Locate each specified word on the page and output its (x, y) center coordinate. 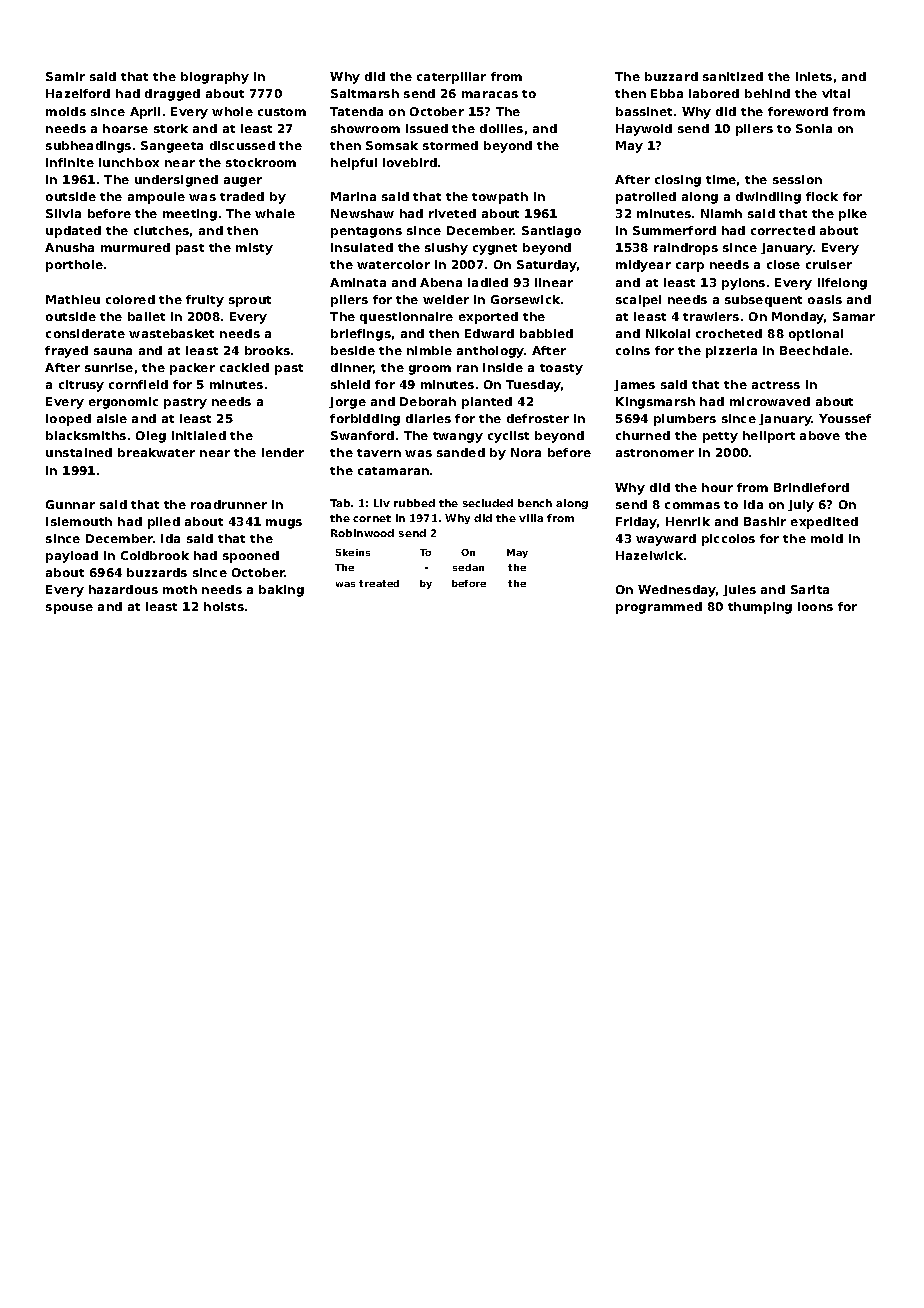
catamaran (393, 471)
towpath (500, 198)
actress (776, 385)
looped (68, 420)
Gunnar (70, 504)
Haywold (644, 130)
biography (215, 78)
